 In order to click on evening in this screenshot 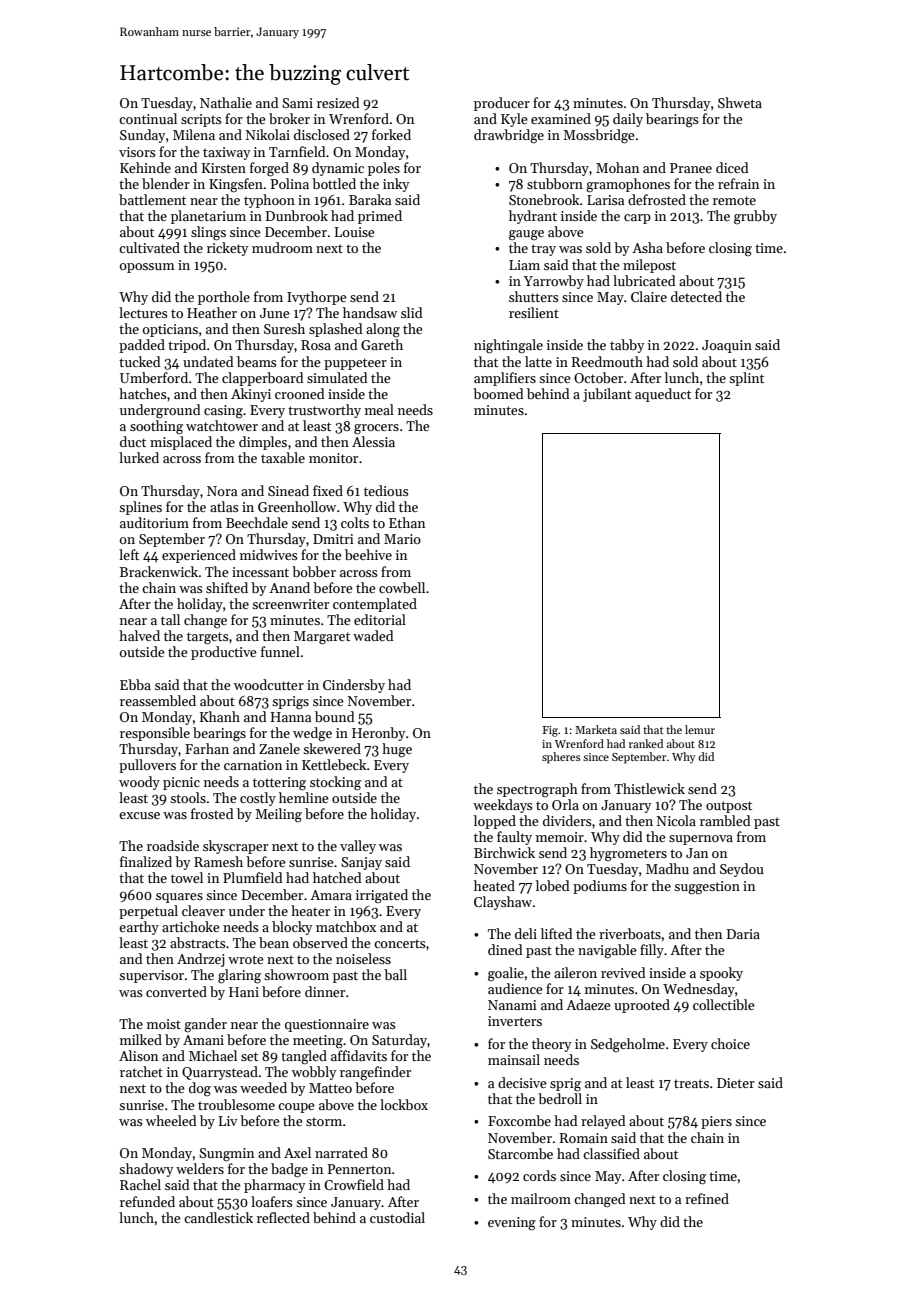, I will do `click(512, 1224)`.
